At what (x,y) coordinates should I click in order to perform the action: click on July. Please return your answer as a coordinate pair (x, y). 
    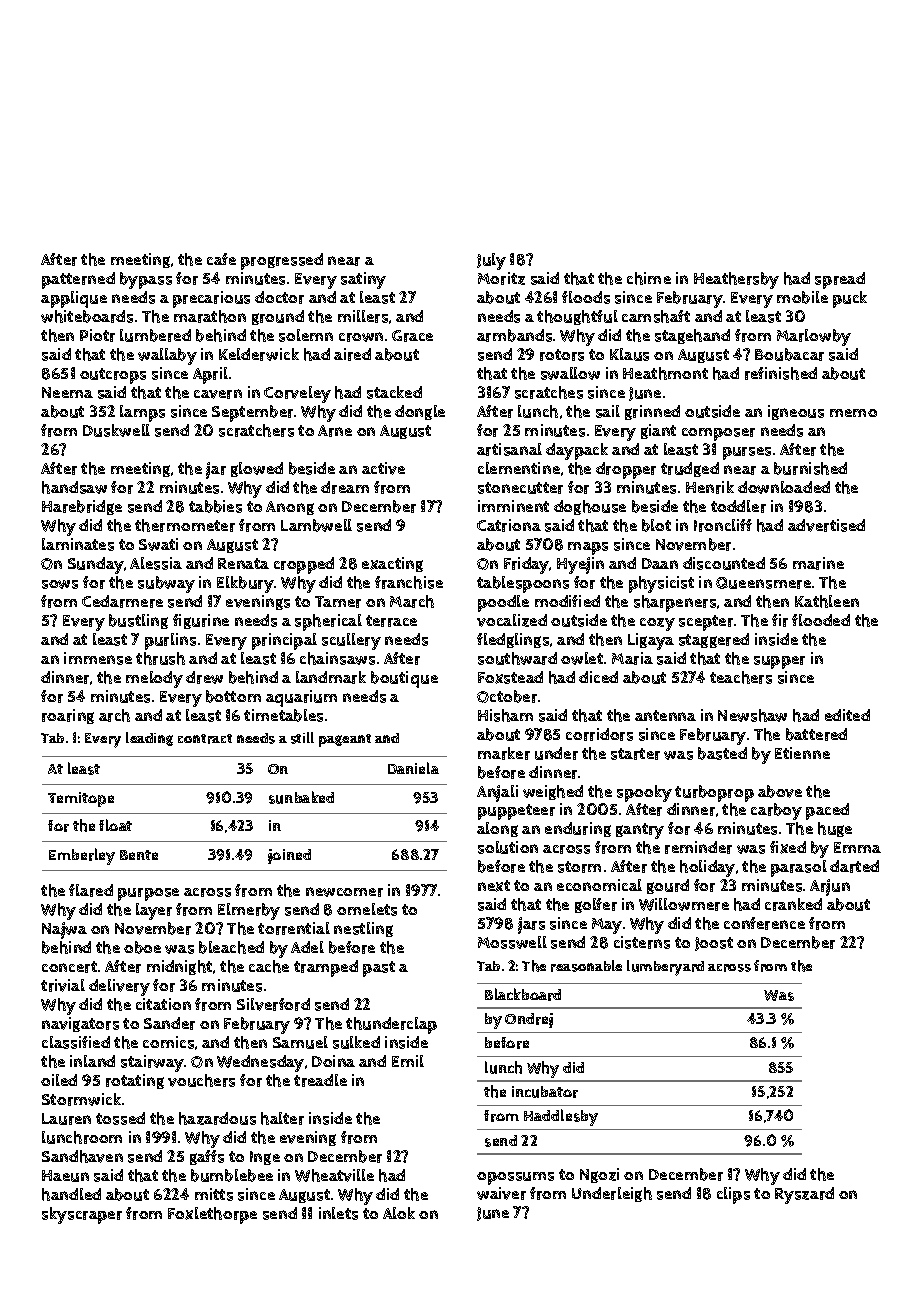
    Looking at the image, I should click on (491, 261).
